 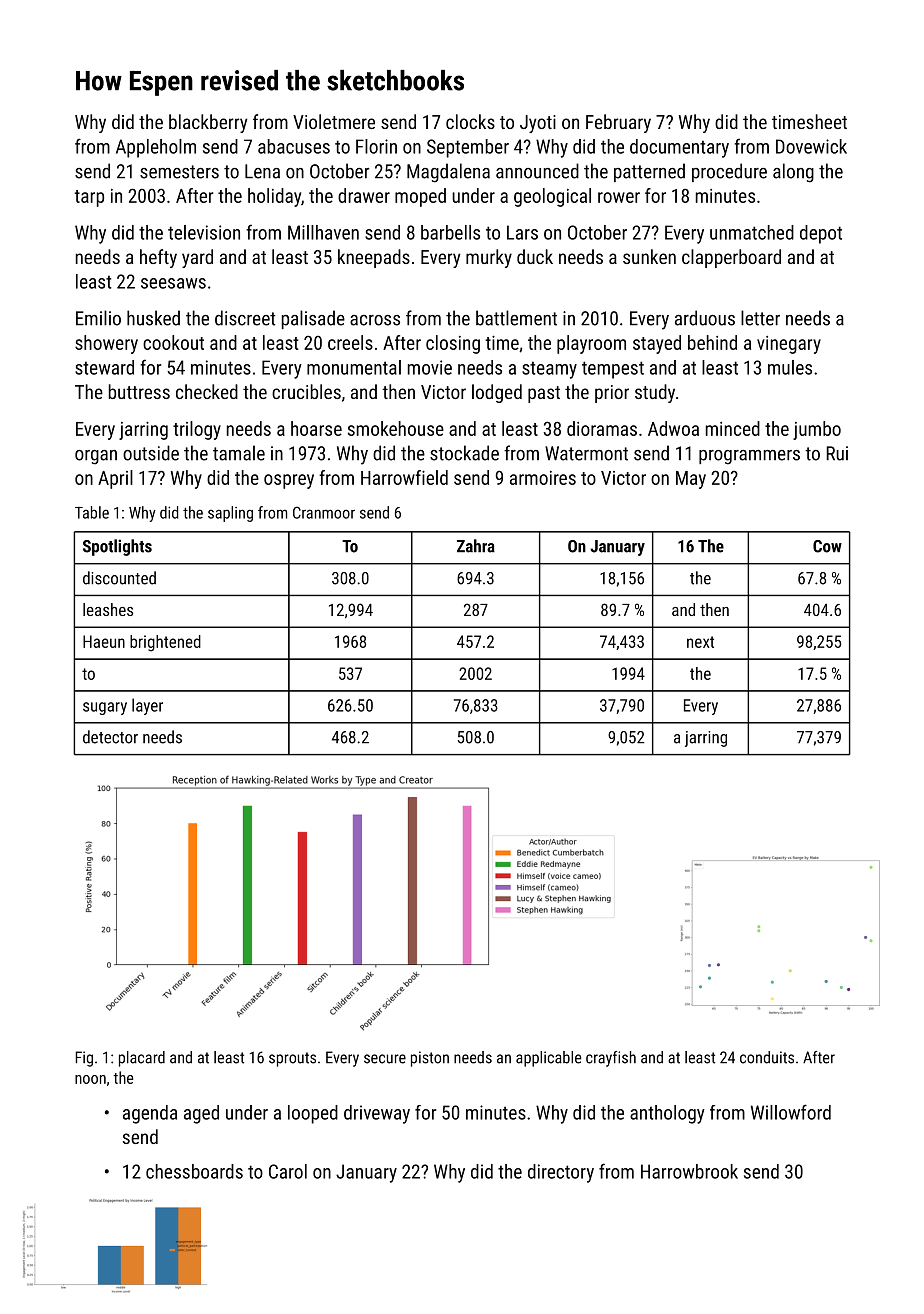 I want to click on blackberry, so click(x=208, y=123).
